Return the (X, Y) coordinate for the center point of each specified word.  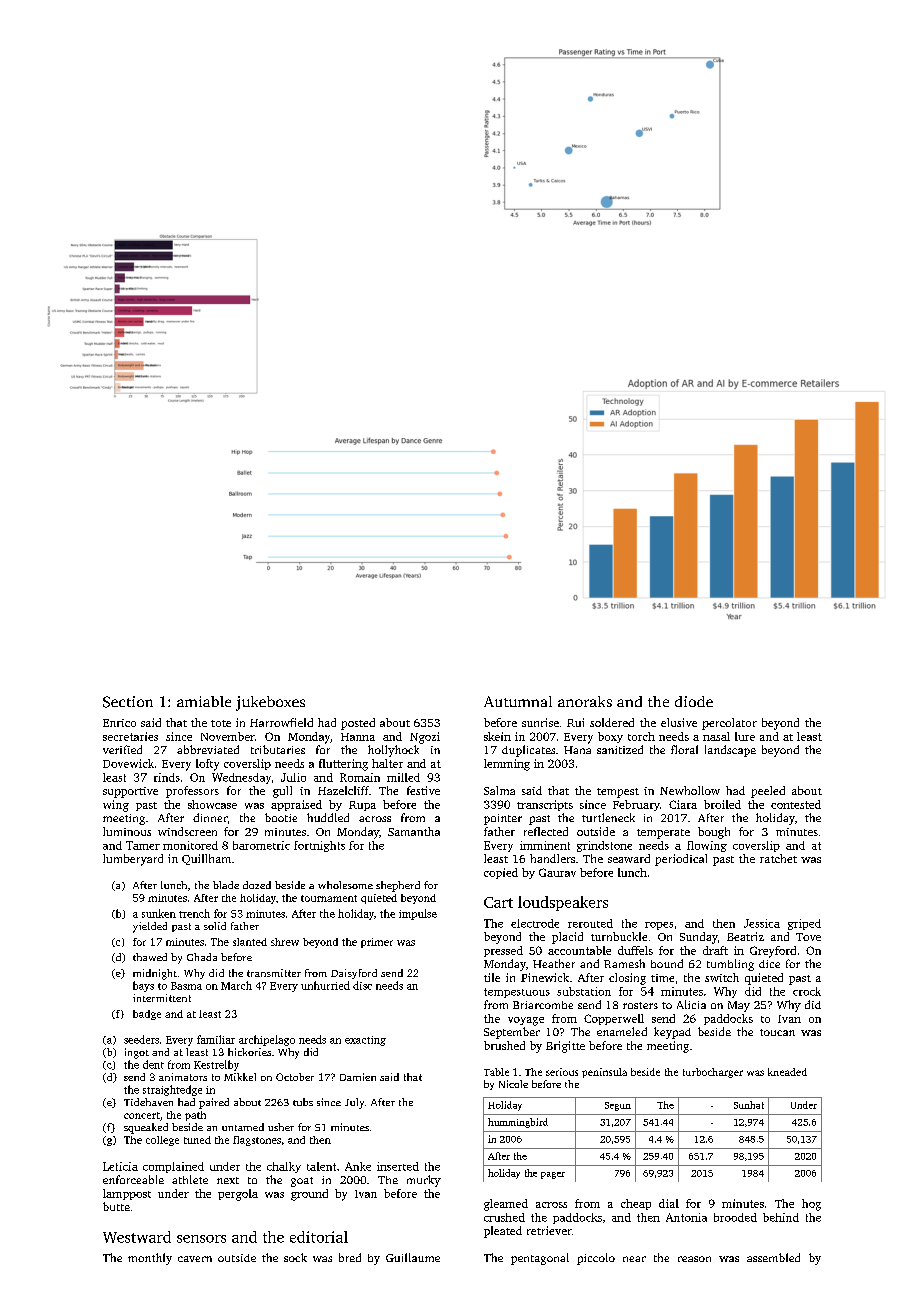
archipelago (267, 1040)
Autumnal (518, 701)
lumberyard (133, 860)
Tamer (143, 845)
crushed (504, 1217)
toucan (777, 1032)
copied (501, 873)
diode (694, 701)
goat (302, 1182)
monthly (150, 1259)
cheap (636, 1204)
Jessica (762, 923)
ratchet (778, 858)
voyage (526, 1021)
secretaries (130, 736)
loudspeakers (563, 903)
